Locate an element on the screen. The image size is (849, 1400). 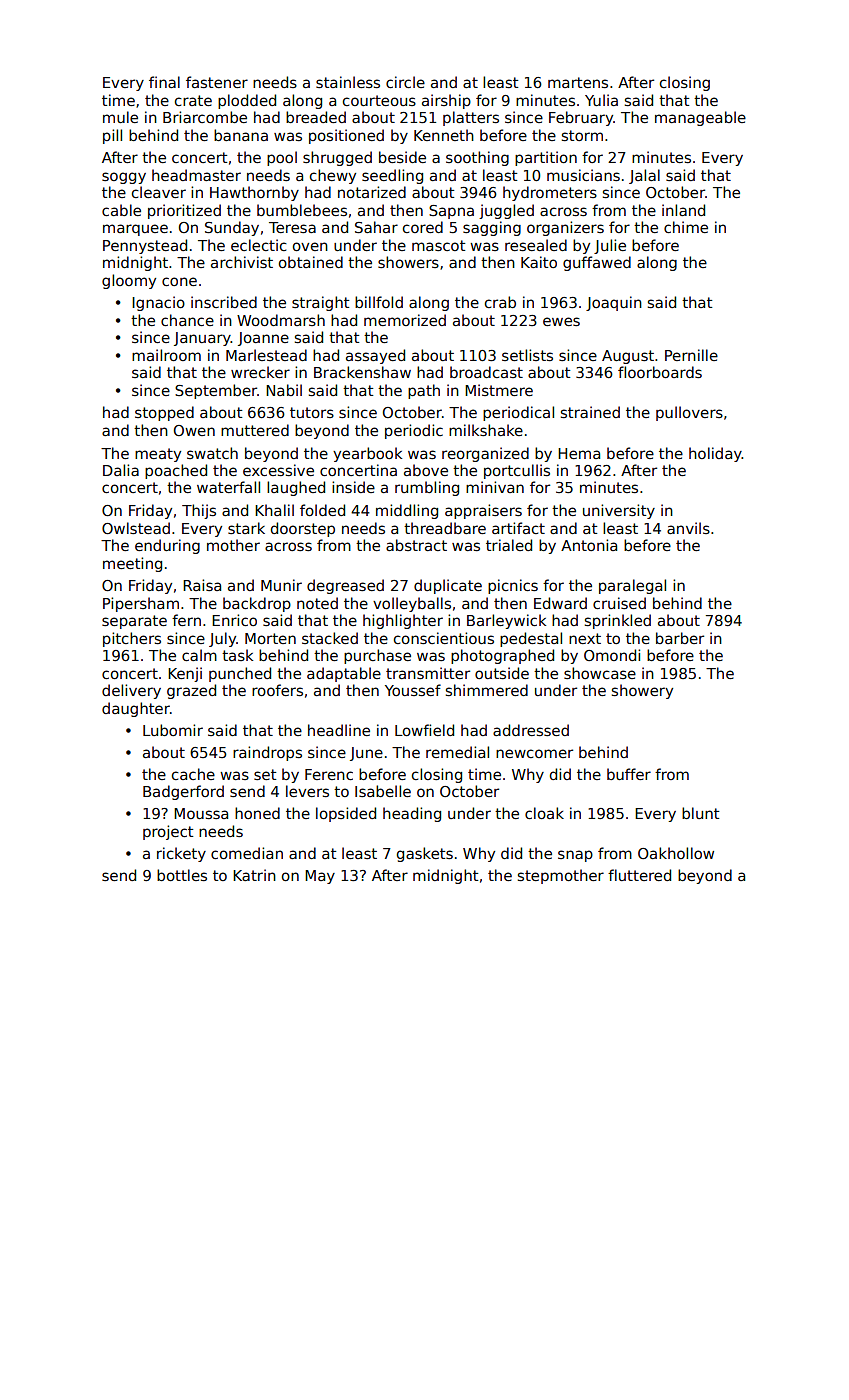
manageable is located at coordinates (700, 118).
